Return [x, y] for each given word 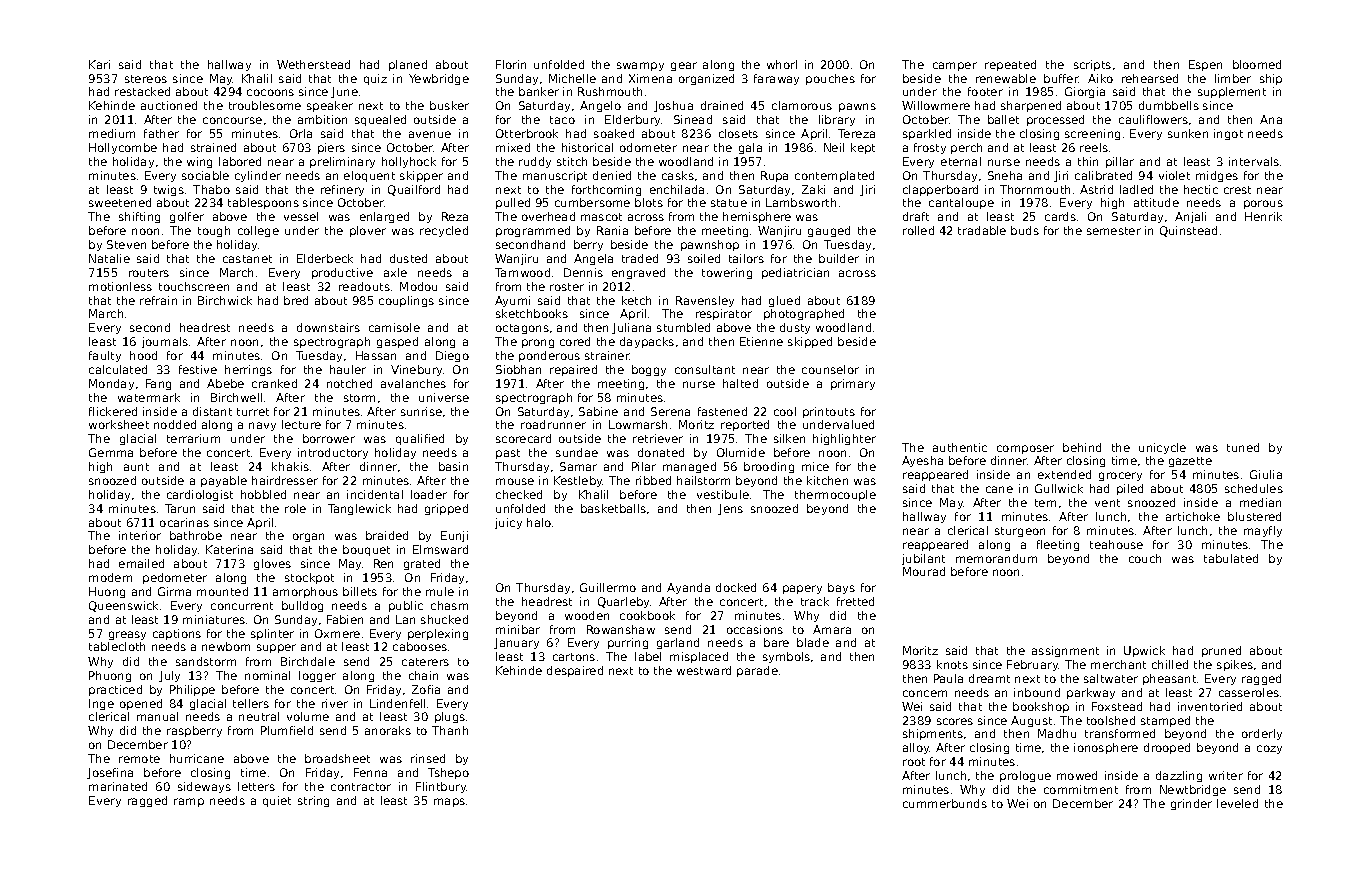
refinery [342, 190]
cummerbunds [945, 803]
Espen [1205, 65]
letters [256, 786]
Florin [511, 64]
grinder [1191, 804]
